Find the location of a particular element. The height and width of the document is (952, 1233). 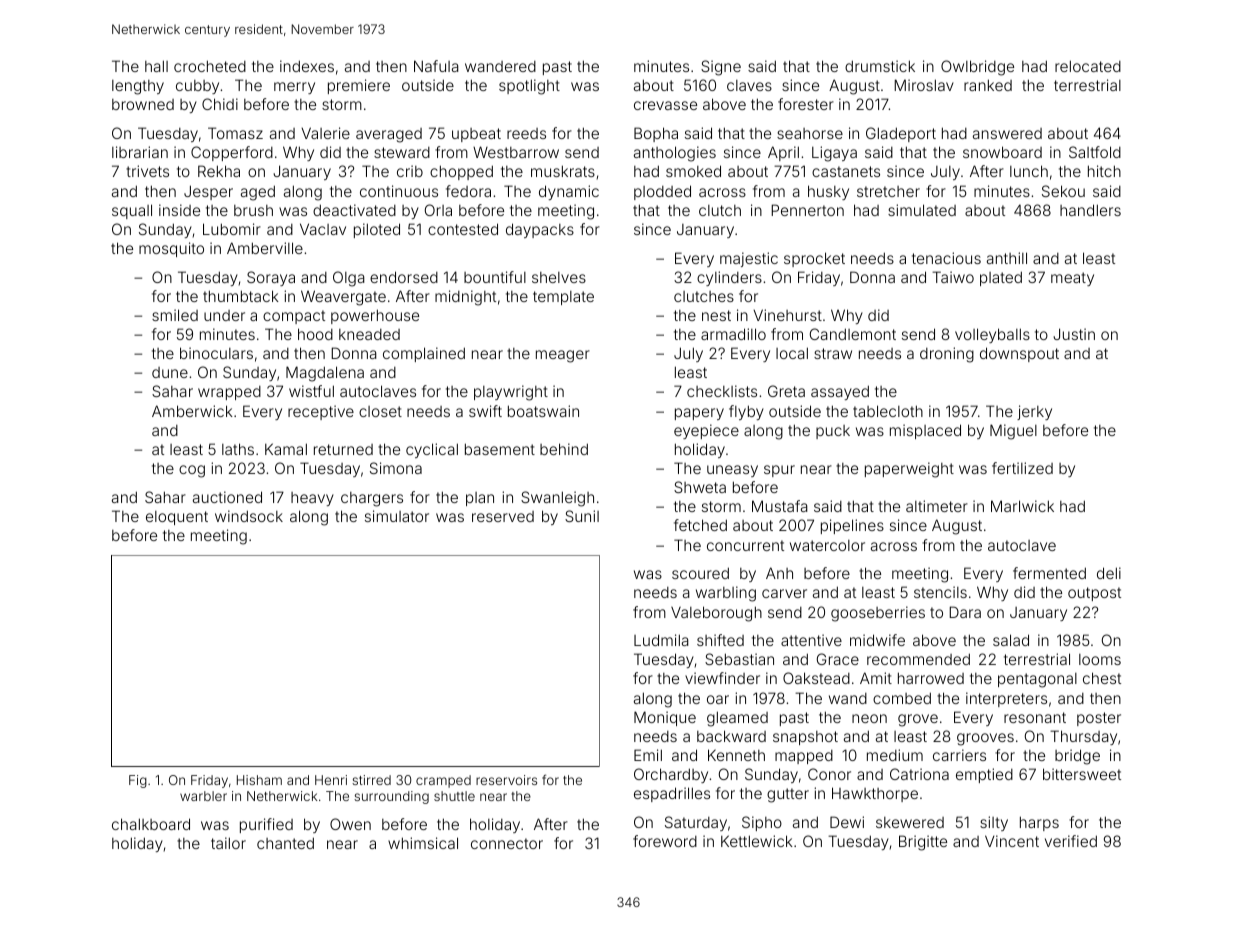

Saltfold is located at coordinates (1095, 152).
